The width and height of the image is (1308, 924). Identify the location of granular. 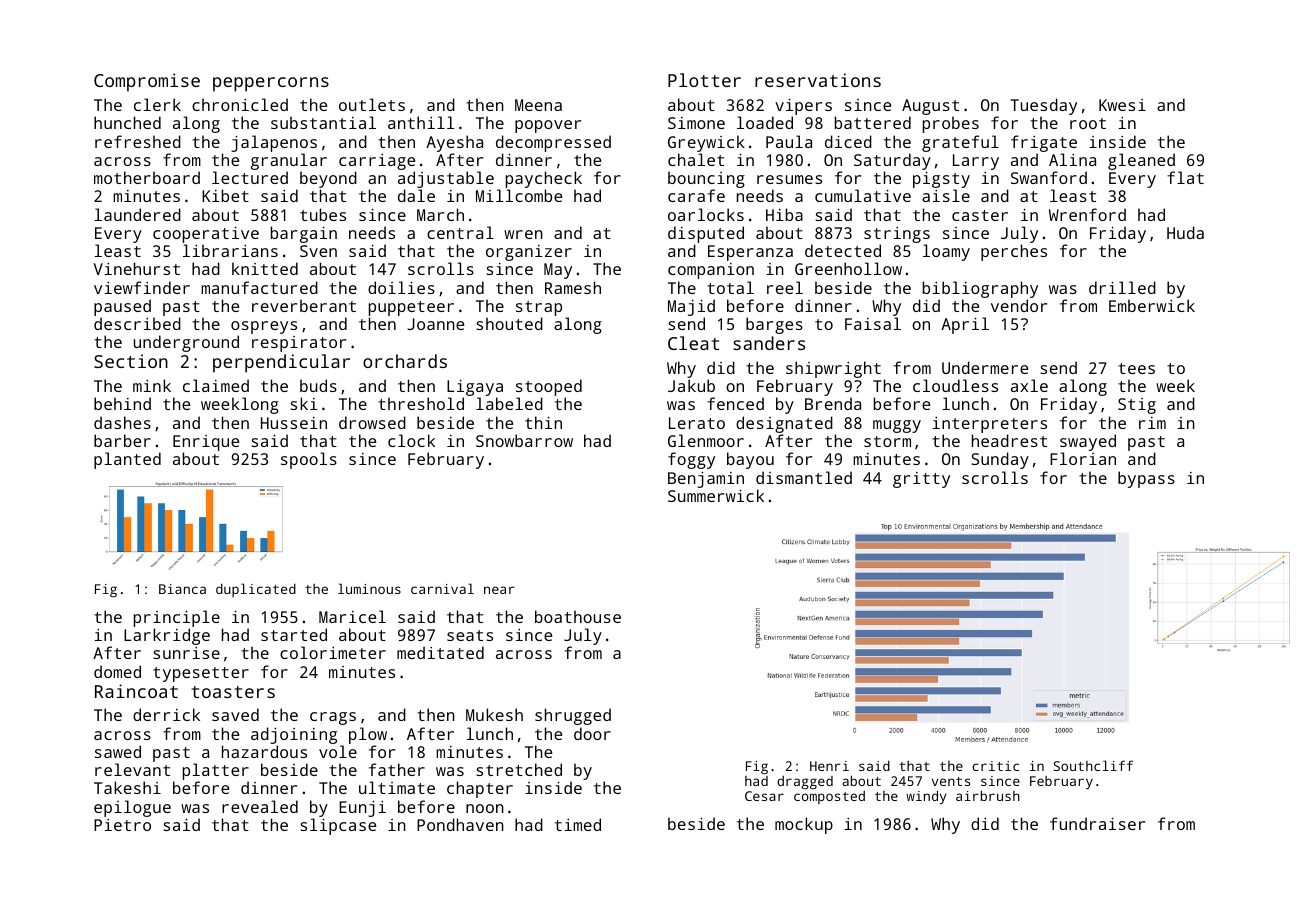
(289, 161).
